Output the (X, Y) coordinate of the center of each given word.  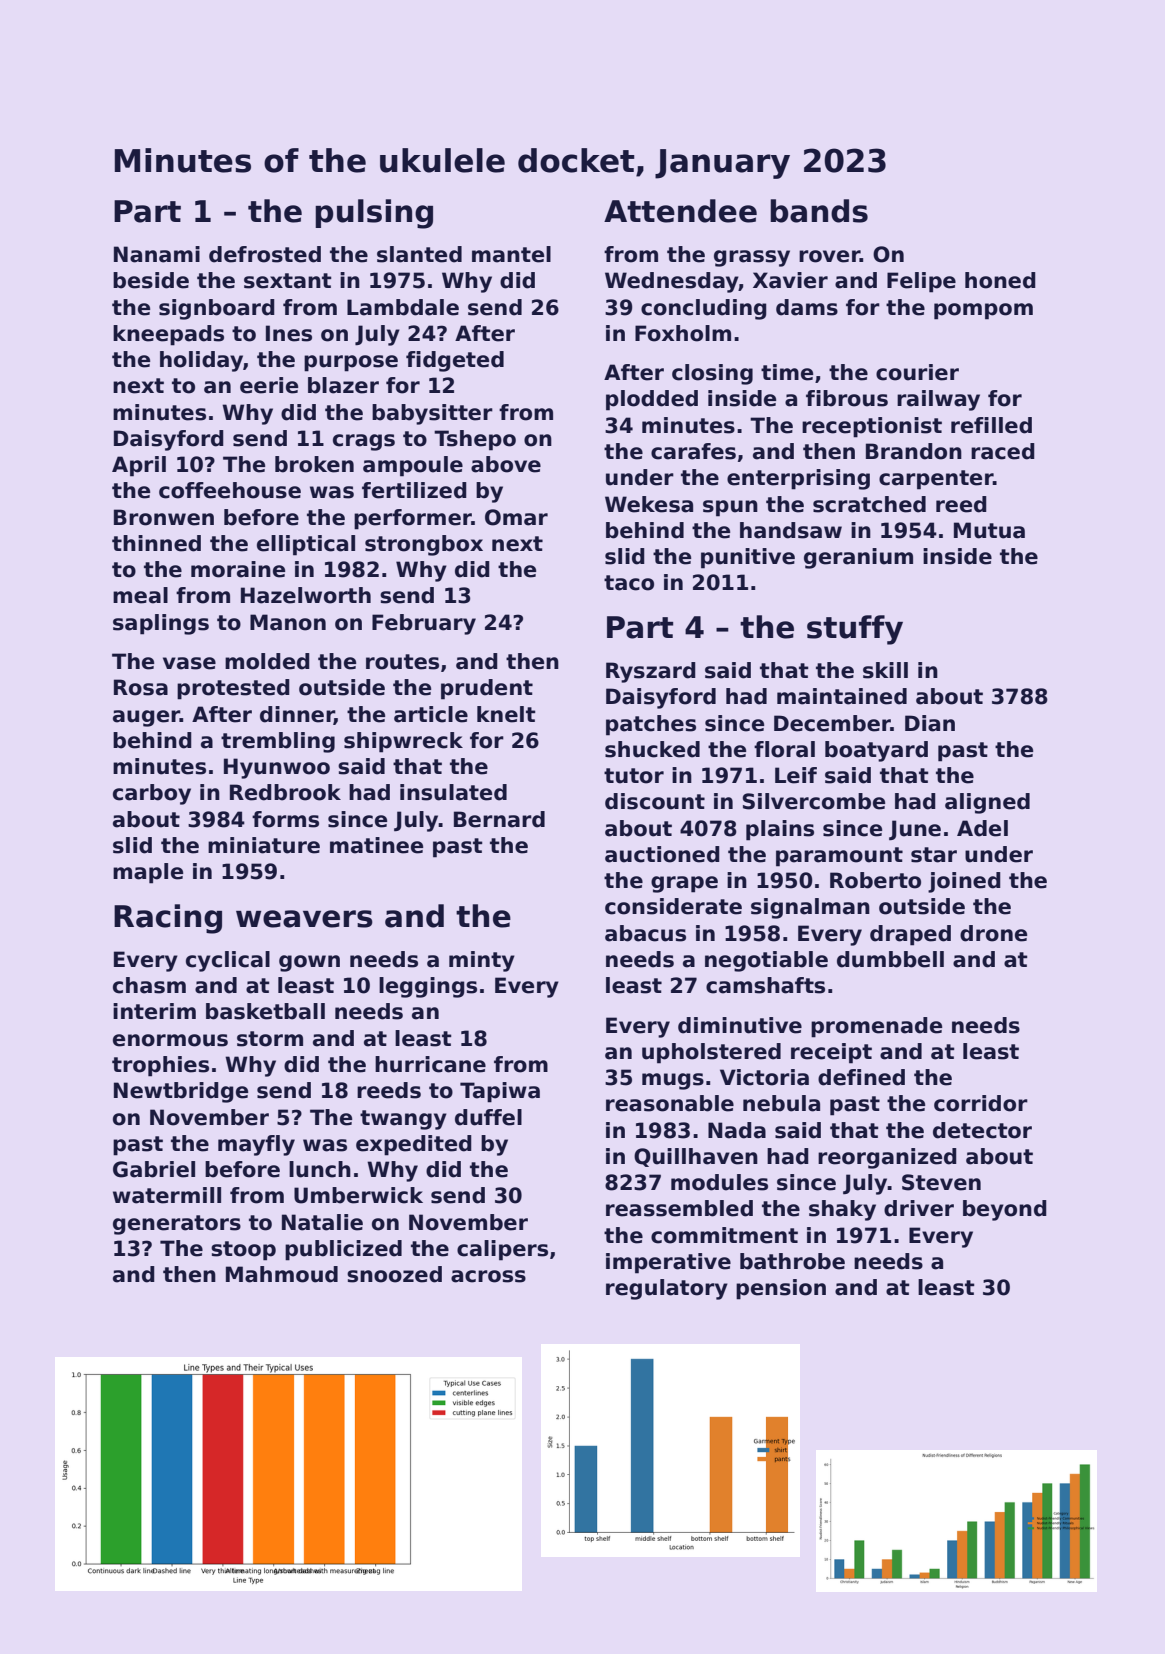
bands (819, 211)
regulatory (667, 1289)
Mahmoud (282, 1274)
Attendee (680, 211)
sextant (288, 281)
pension (781, 1289)
